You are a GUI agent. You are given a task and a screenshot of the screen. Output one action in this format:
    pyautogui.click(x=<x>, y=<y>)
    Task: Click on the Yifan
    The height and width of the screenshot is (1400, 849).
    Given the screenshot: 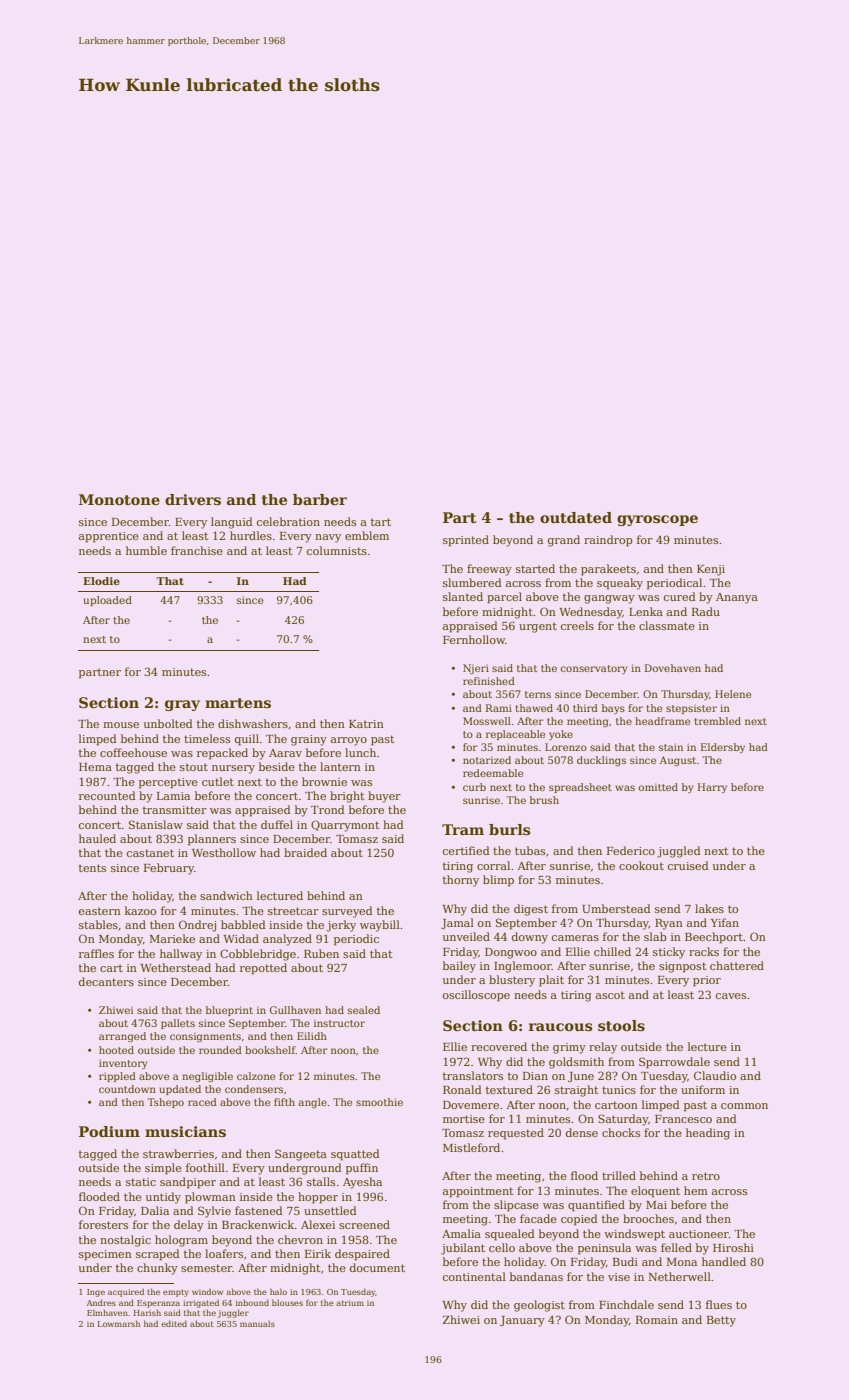 What is the action you would take?
    pyautogui.click(x=725, y=922)
